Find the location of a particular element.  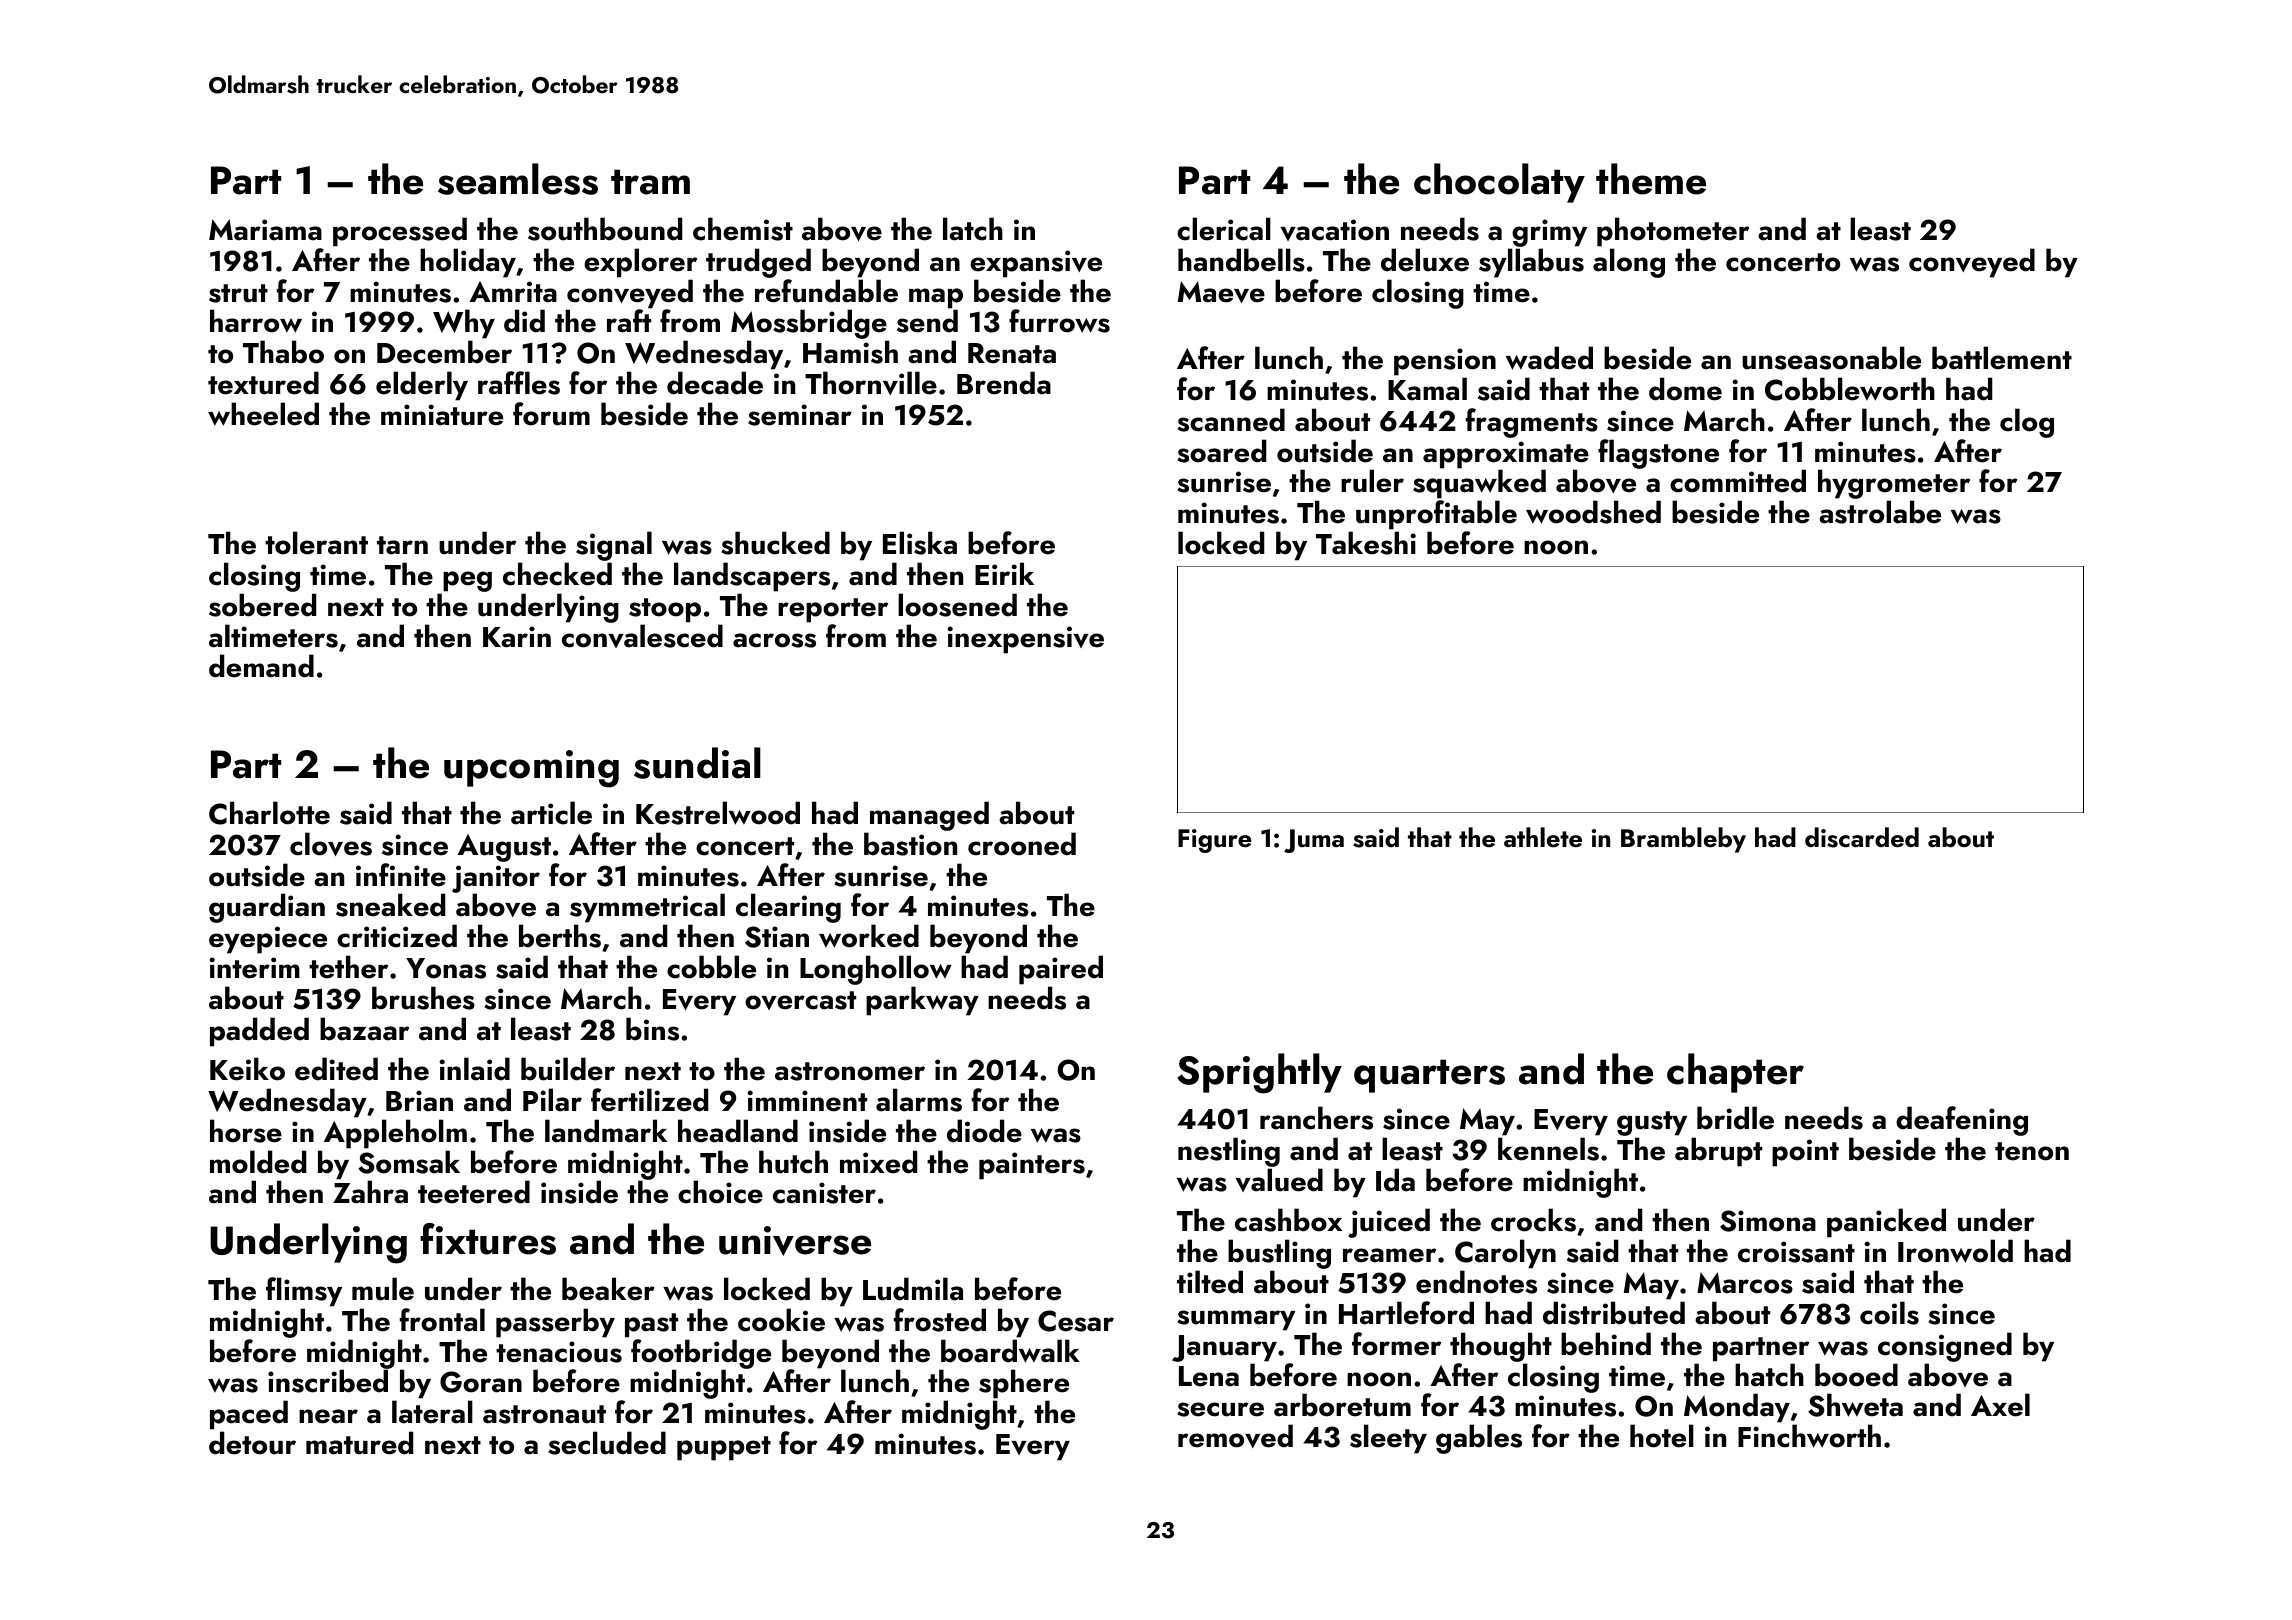

vacation is located at coordinates (1334, 230).
